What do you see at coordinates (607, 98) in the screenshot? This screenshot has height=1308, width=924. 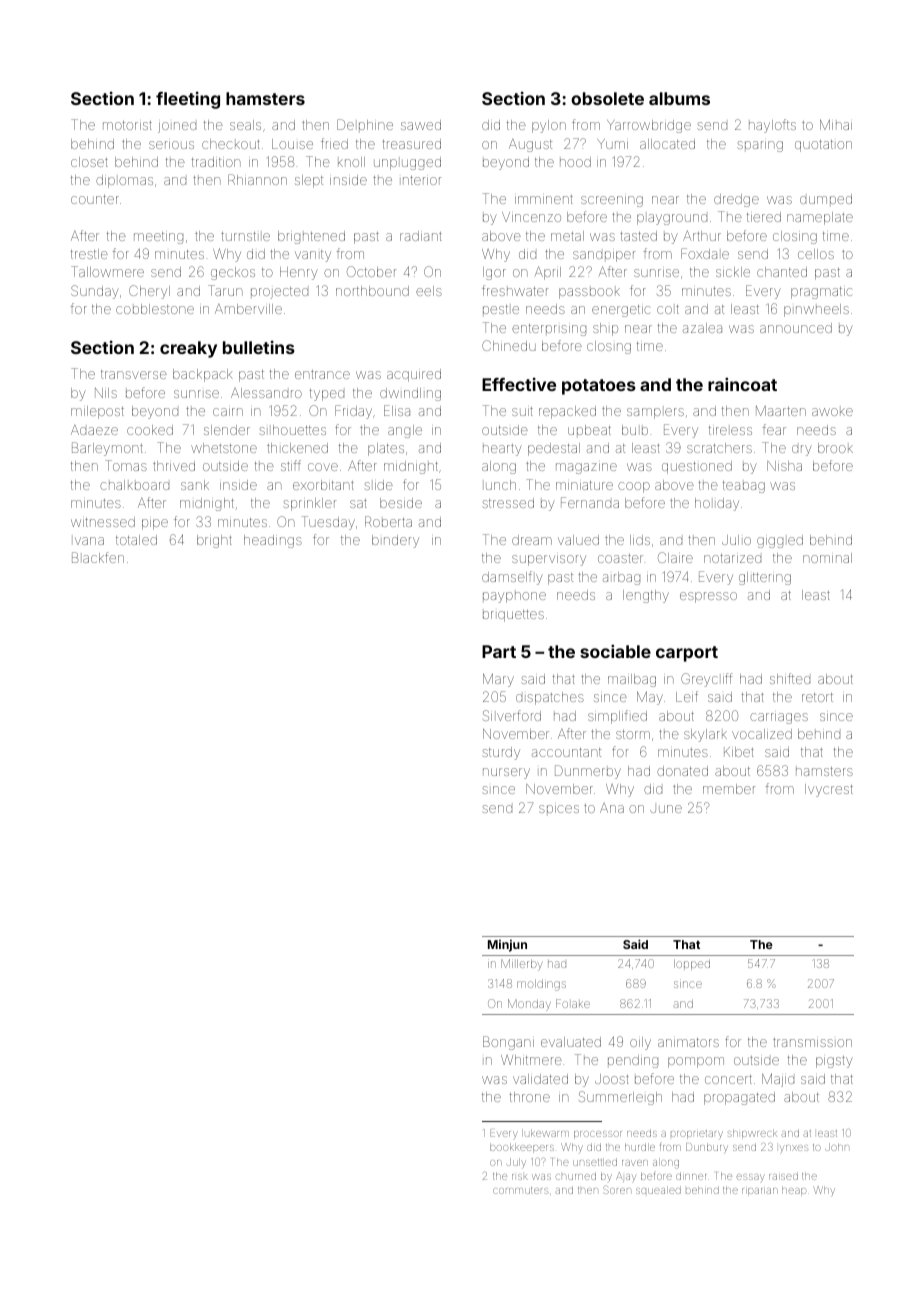 I see `obsolete` at bounding box center [607, 98].
